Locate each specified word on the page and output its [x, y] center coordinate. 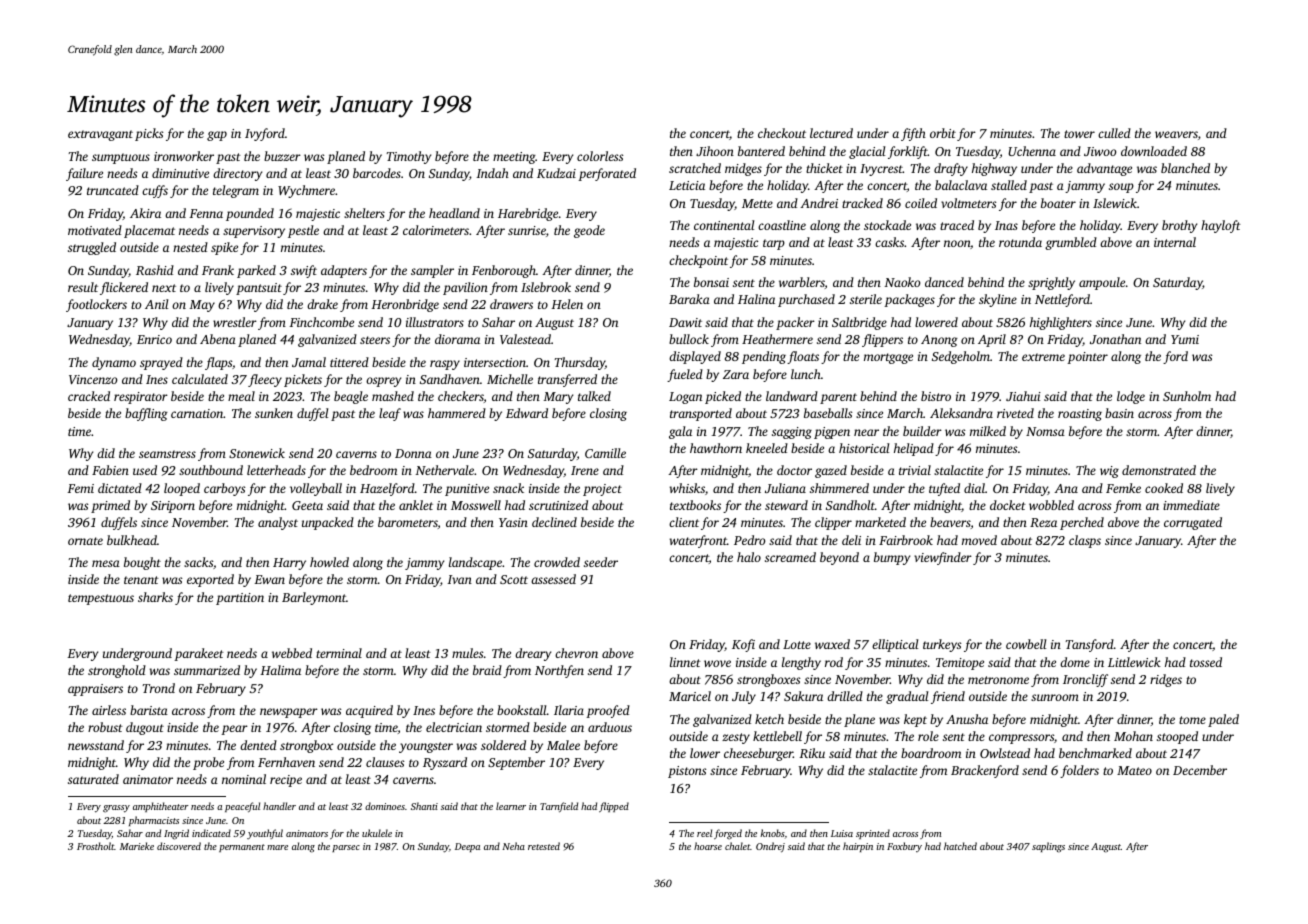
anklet [416, 505]
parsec [346, 848]
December [1200, 770]
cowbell [1026, 644]
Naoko [902, 282]
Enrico [154, 339]
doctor [794, 470]
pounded [250, 214]
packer [795, 323]
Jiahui [1023, 396]
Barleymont [314, 598]
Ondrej [770, 847]
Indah [492, 173]
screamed [790, 557]
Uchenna [1032, 151]
